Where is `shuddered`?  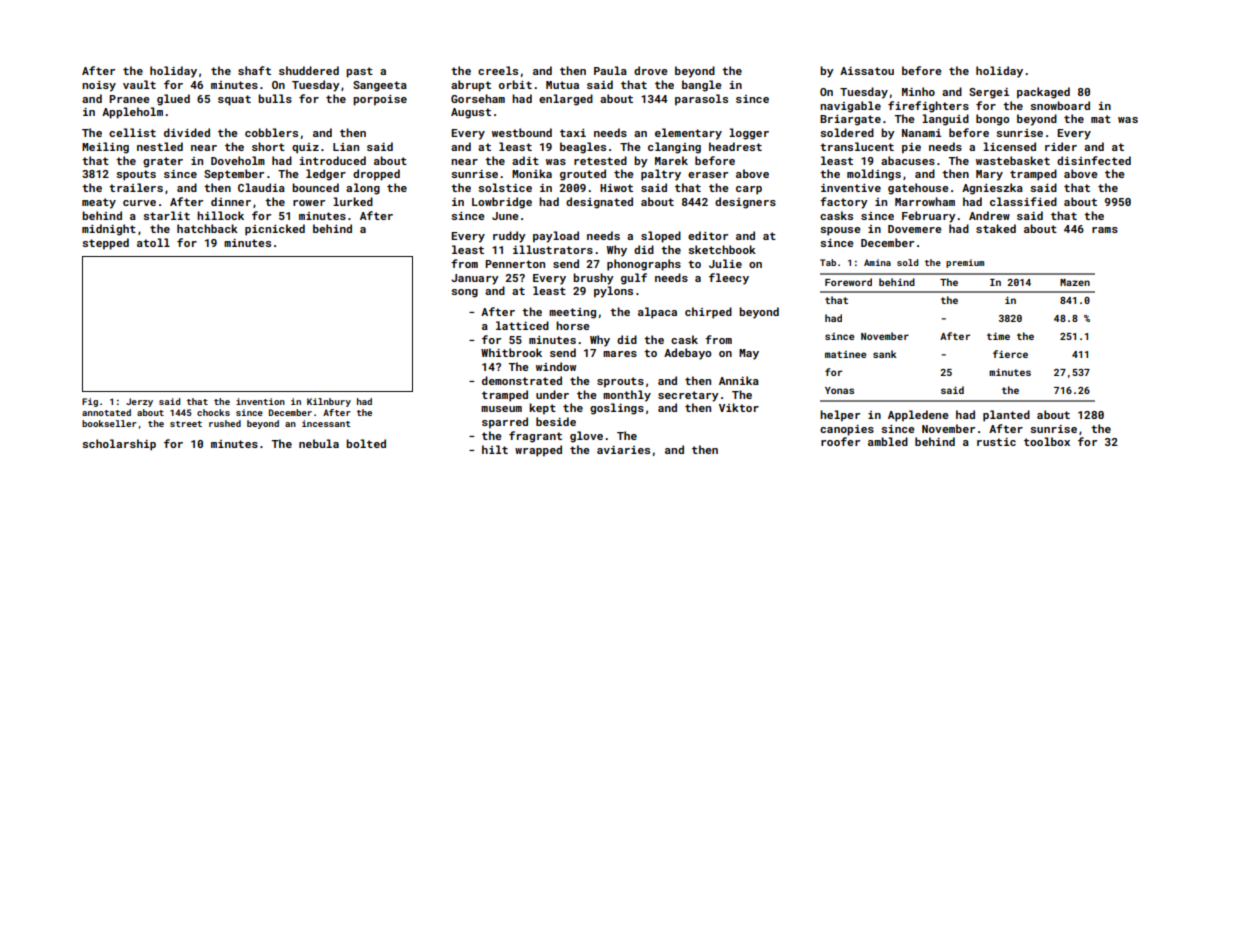 shuddered is located at coordinates (309, 70).
